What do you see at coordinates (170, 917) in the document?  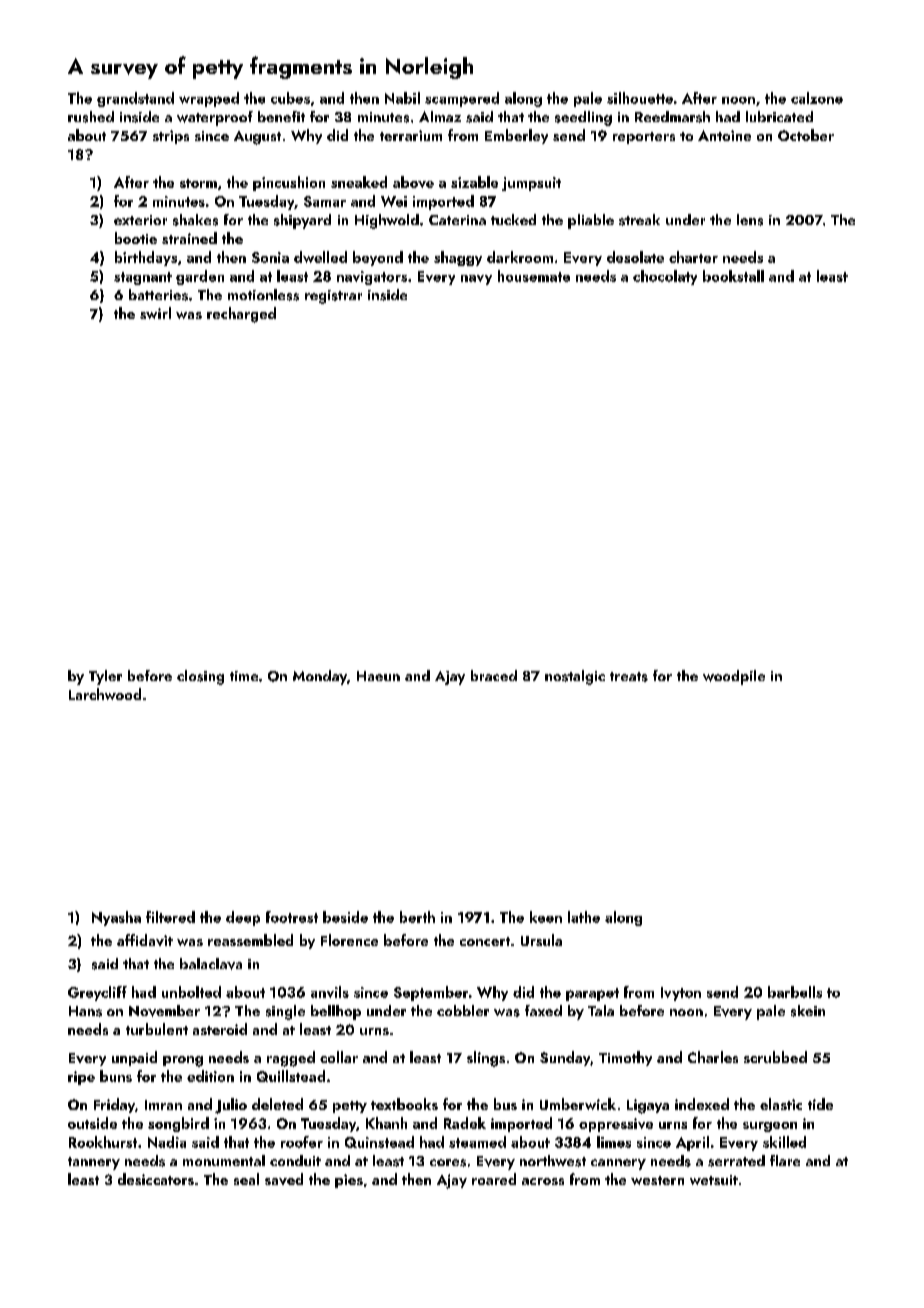 I see `filtered` at bounding box center [170, 917].
